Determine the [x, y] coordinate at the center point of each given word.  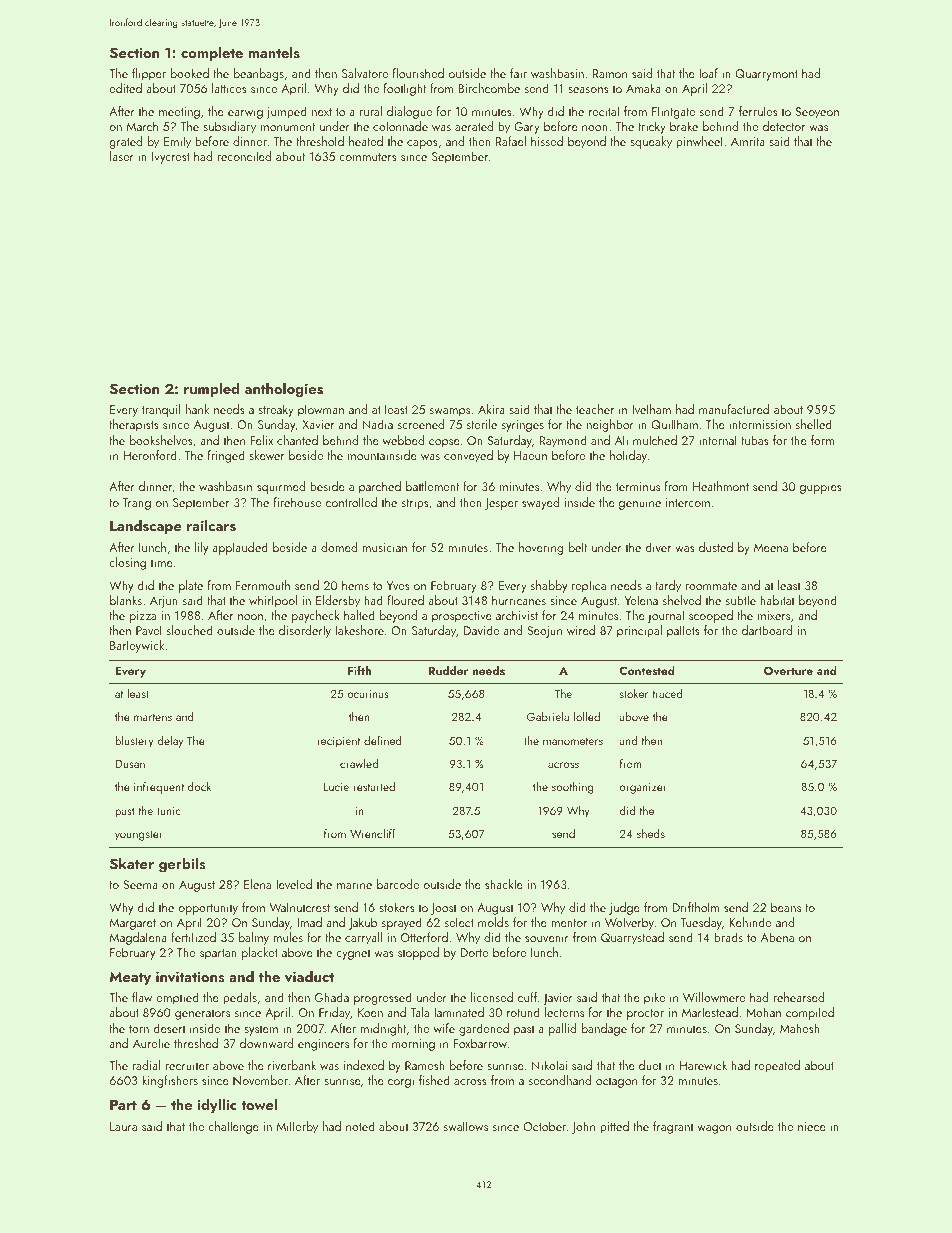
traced [667, 693]
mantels [274, 52]
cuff [527, 997]
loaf [708, 73]
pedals [240, 998]
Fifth [359, 670]
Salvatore [365, 73]
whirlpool [273, 601]
